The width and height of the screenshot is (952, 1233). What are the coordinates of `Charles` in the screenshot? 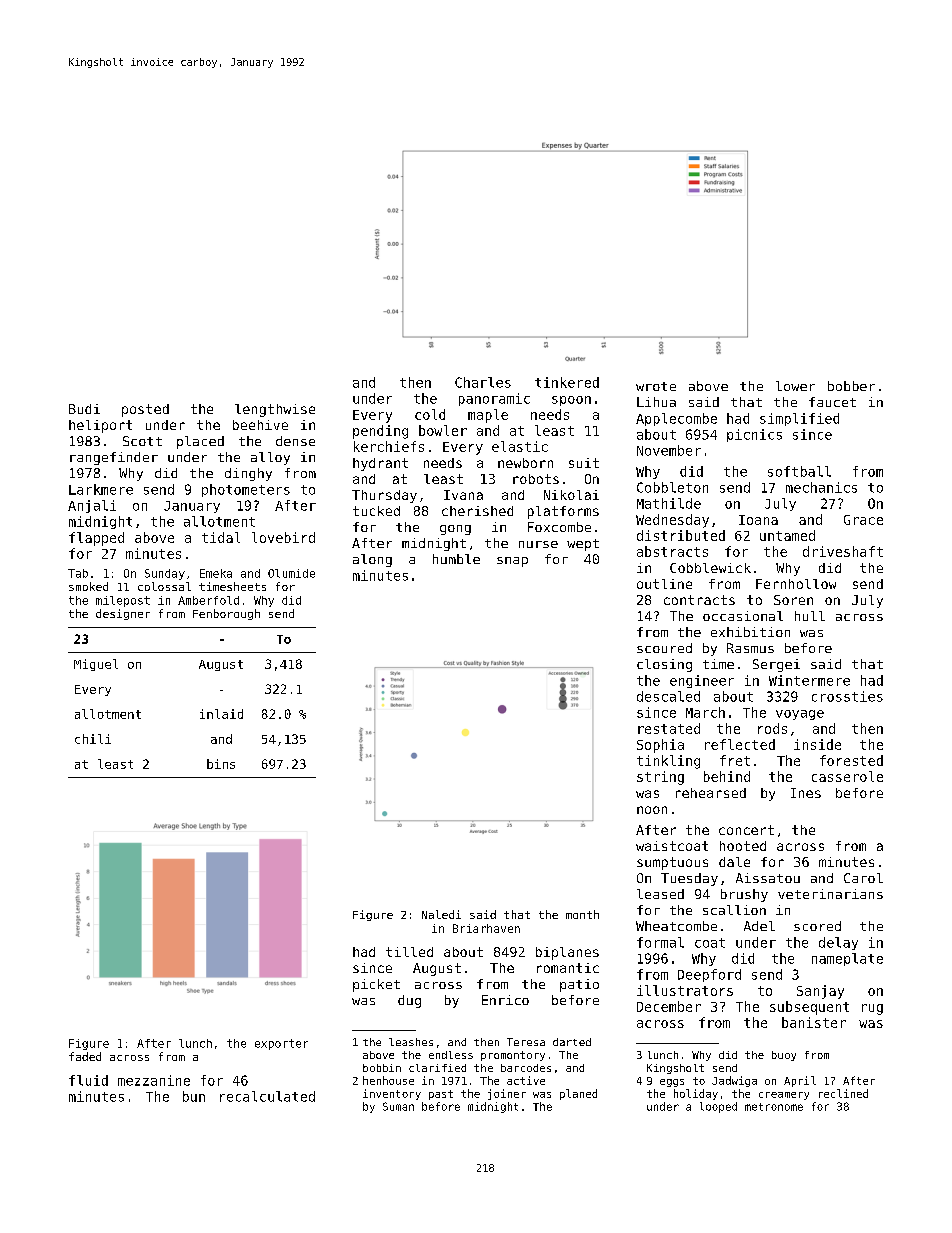 It's located at (483, 382).
